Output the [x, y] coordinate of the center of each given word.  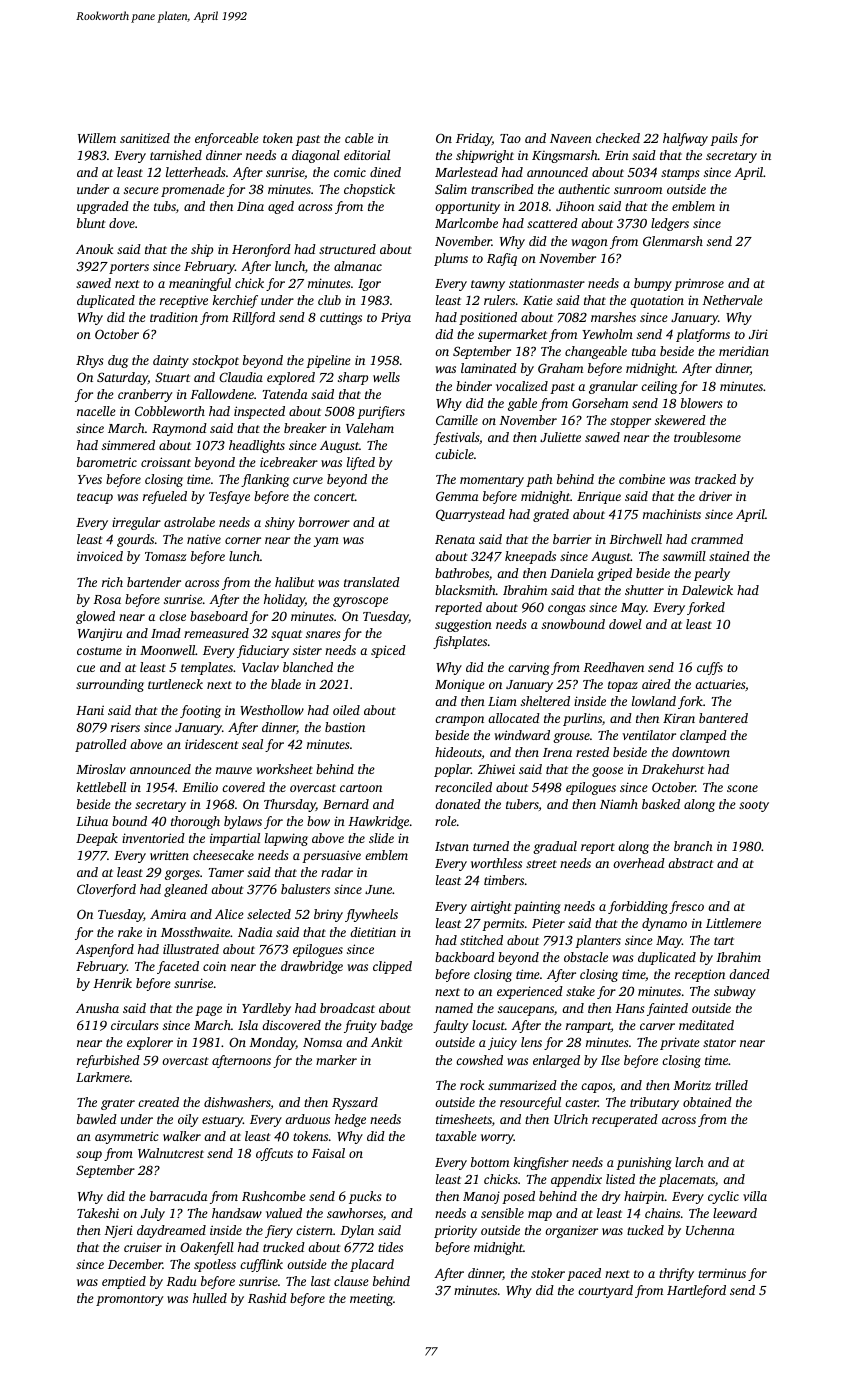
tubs [165, 206]
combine [642, 479]
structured [347, 249]
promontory [129, 1300]
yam [326, 542]
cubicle [454, 454]
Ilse [610, 1060]
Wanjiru [100, 634]
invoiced [100, 556]
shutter [644, 590]
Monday [272, 1043]
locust [488, 1025]
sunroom [638, 190]
